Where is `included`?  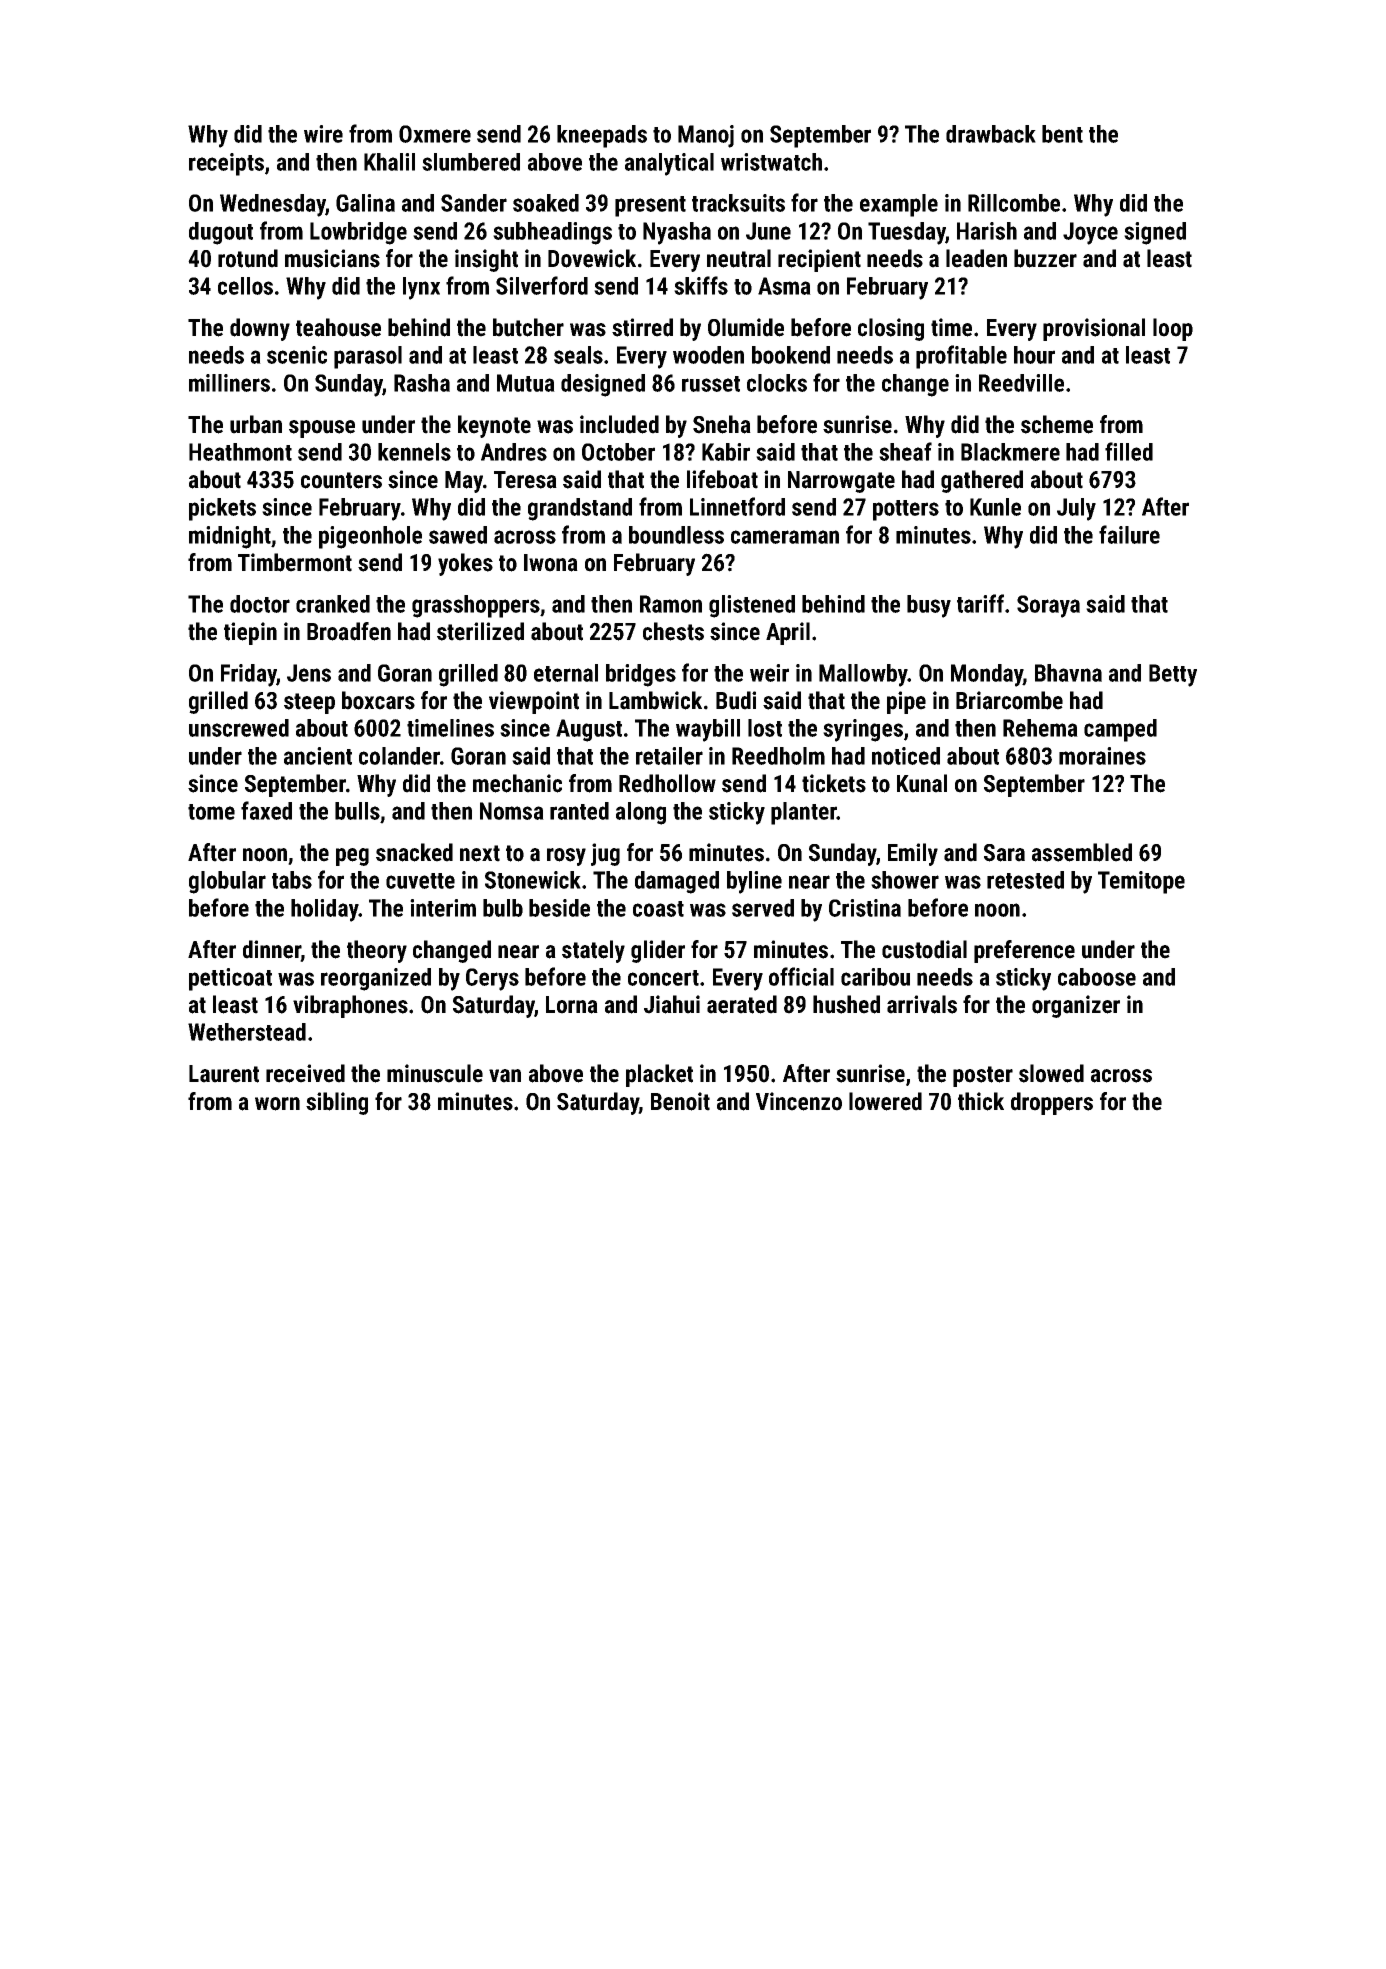
included is located at coordinates (619, 424).
